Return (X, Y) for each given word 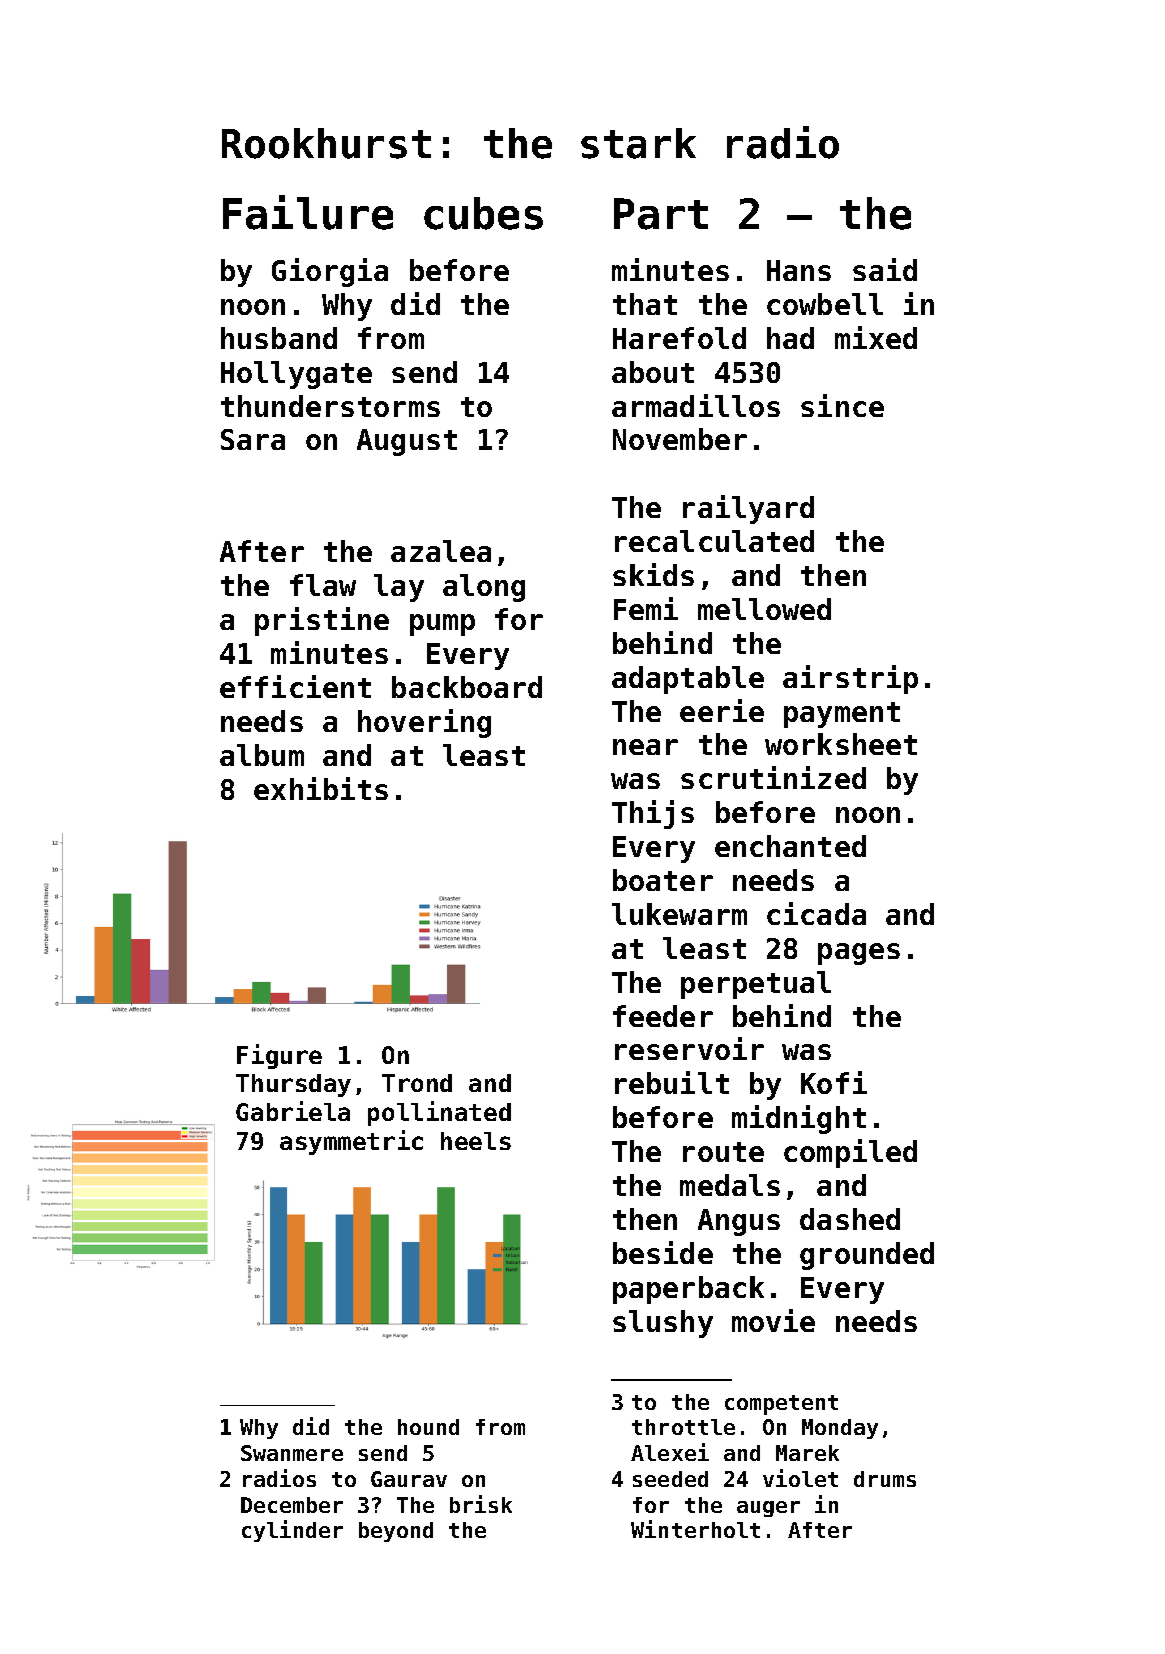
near (645, 747)
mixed (876, 337)
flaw (323, 585)
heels (476, 1141)
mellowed (764, 609)
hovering (424, 723)
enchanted (790, 846)
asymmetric (351, 1142)
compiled (850, 1153)
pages (859, 954)
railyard (748, 509)
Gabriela (293, 1111)
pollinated (439, 1113)
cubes (483, 213)
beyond (396, 1532)
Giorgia (330, 272)
